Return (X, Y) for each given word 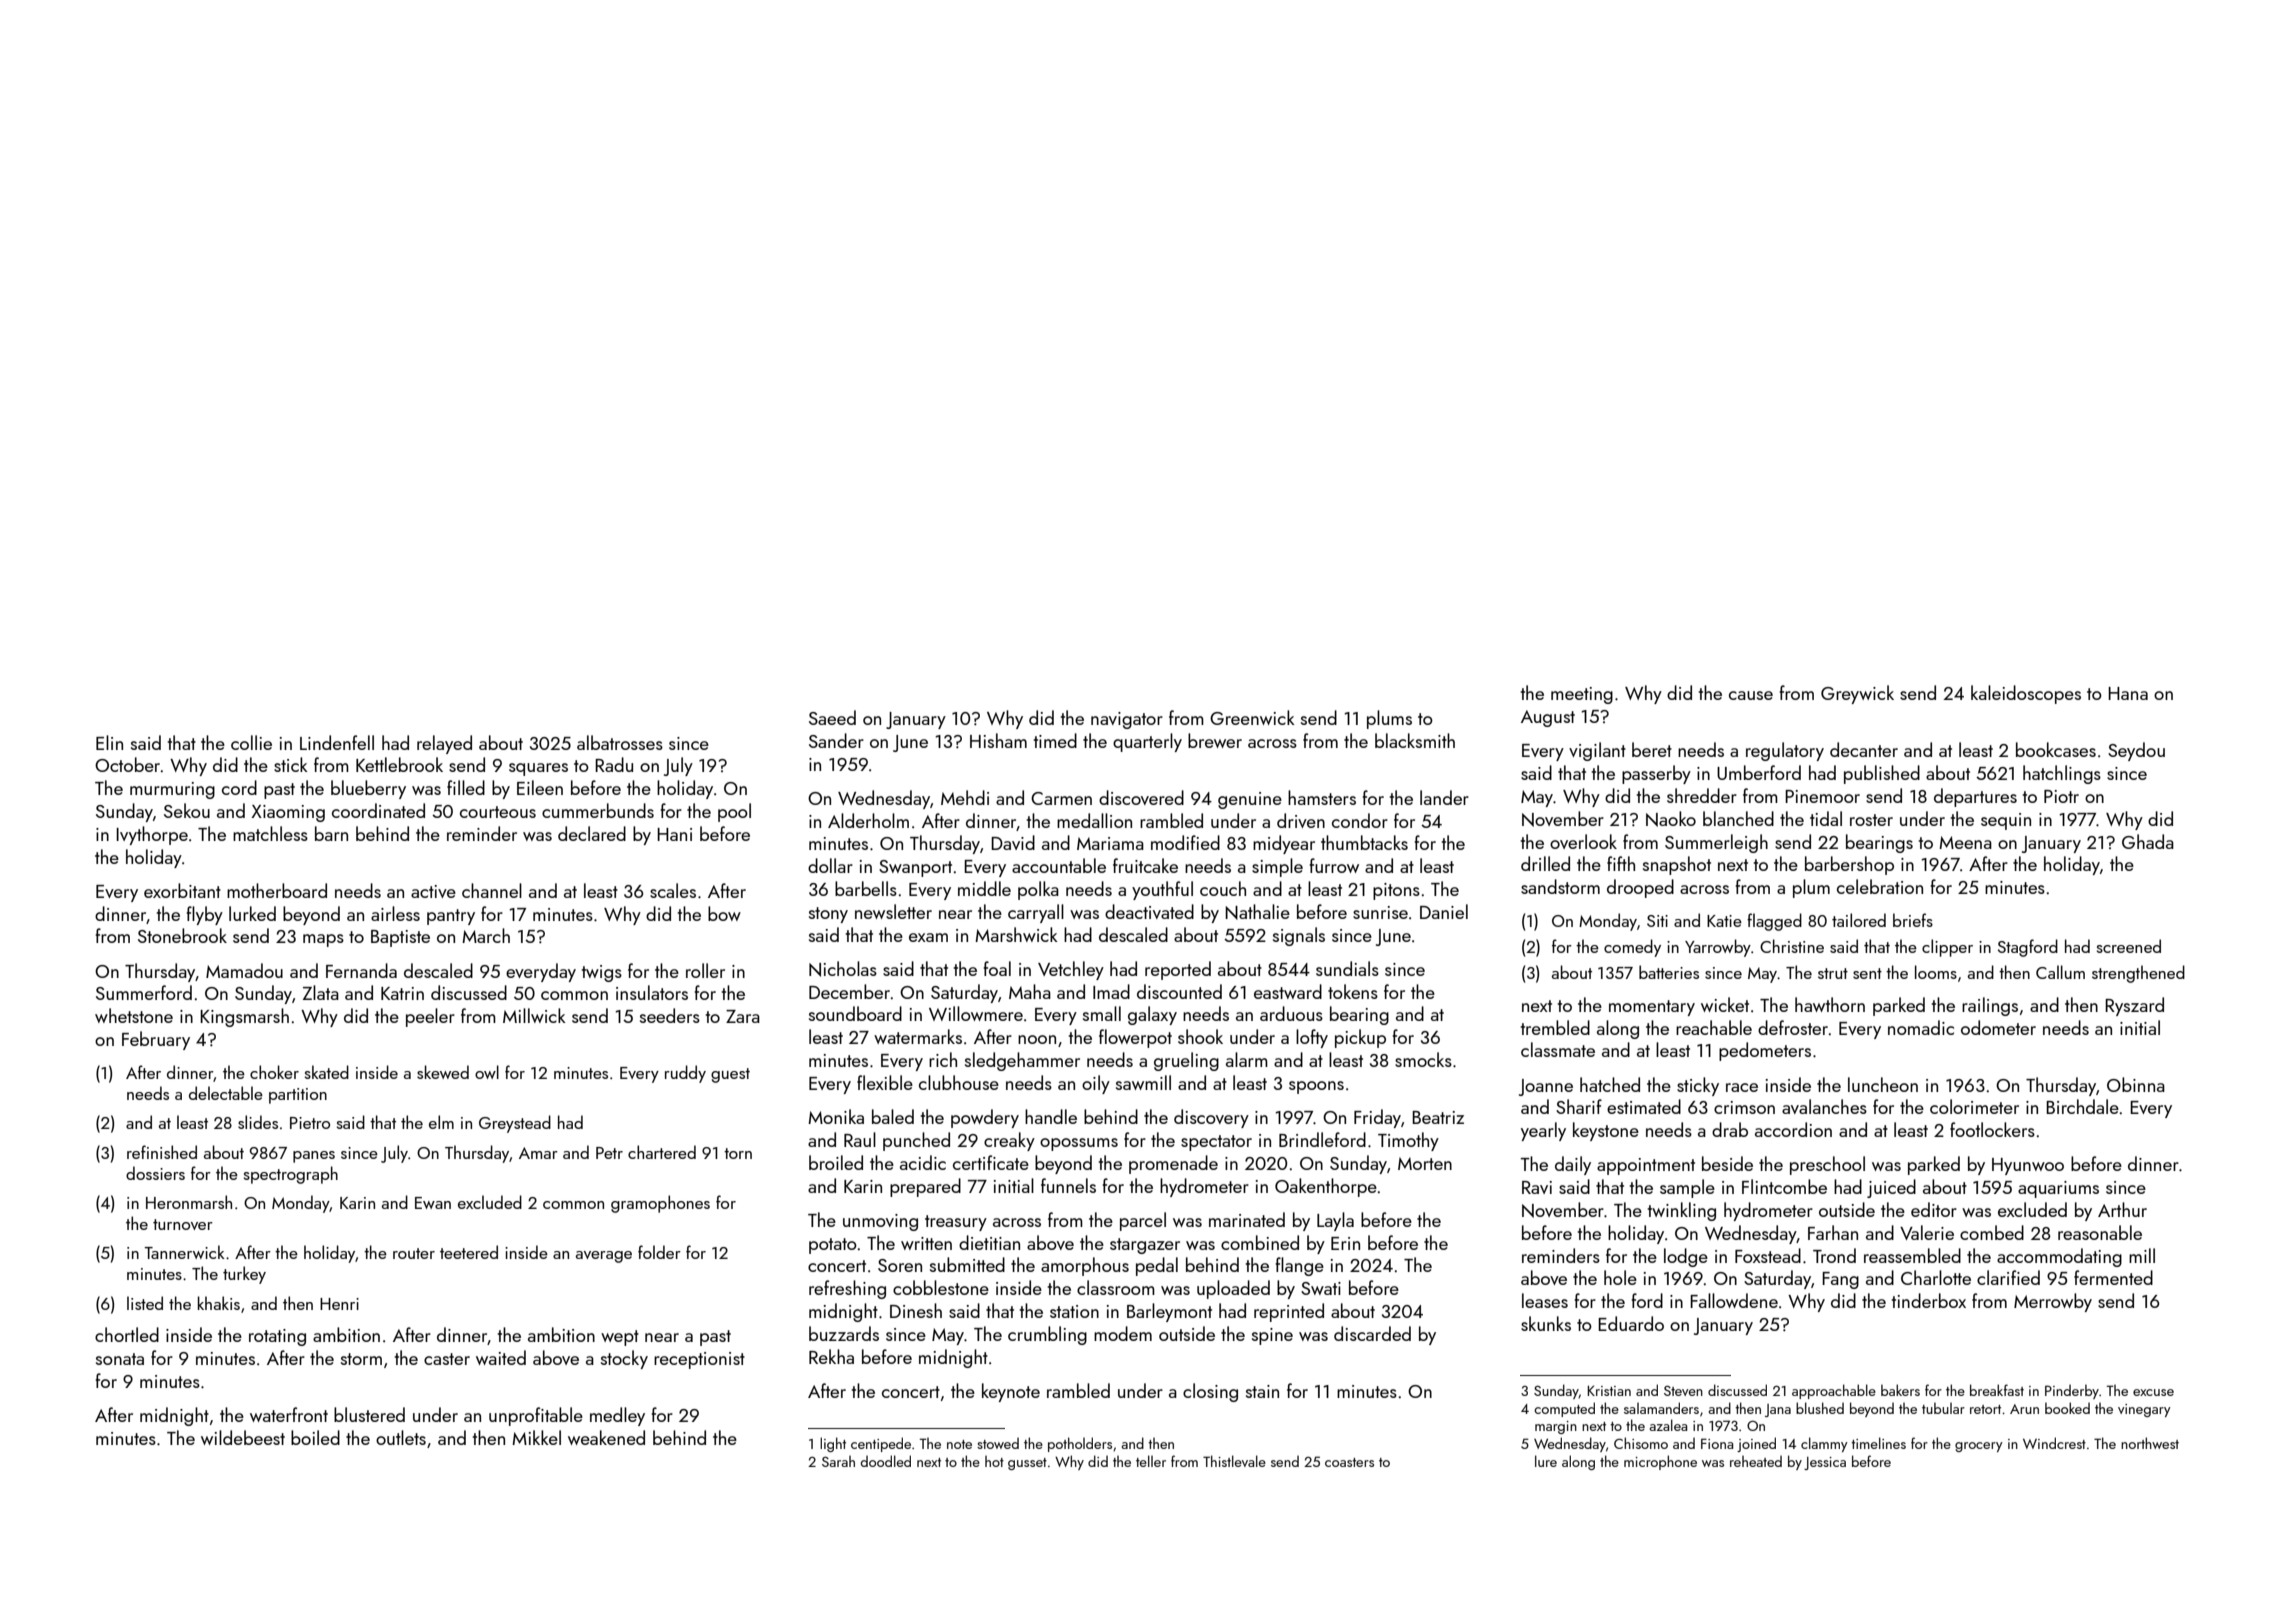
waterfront (289, 1414)
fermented (2113, 1277)
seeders (670, 1015)
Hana (2128, 693)
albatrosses (620, 742)
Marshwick (1016, 934)
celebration (1880, 886)
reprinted (1289, 1312)
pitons (1396, 891)
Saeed (832, 717)
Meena (1965, 842)
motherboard (277, 890)
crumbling (1047, 1335)
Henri (339, 1304)
